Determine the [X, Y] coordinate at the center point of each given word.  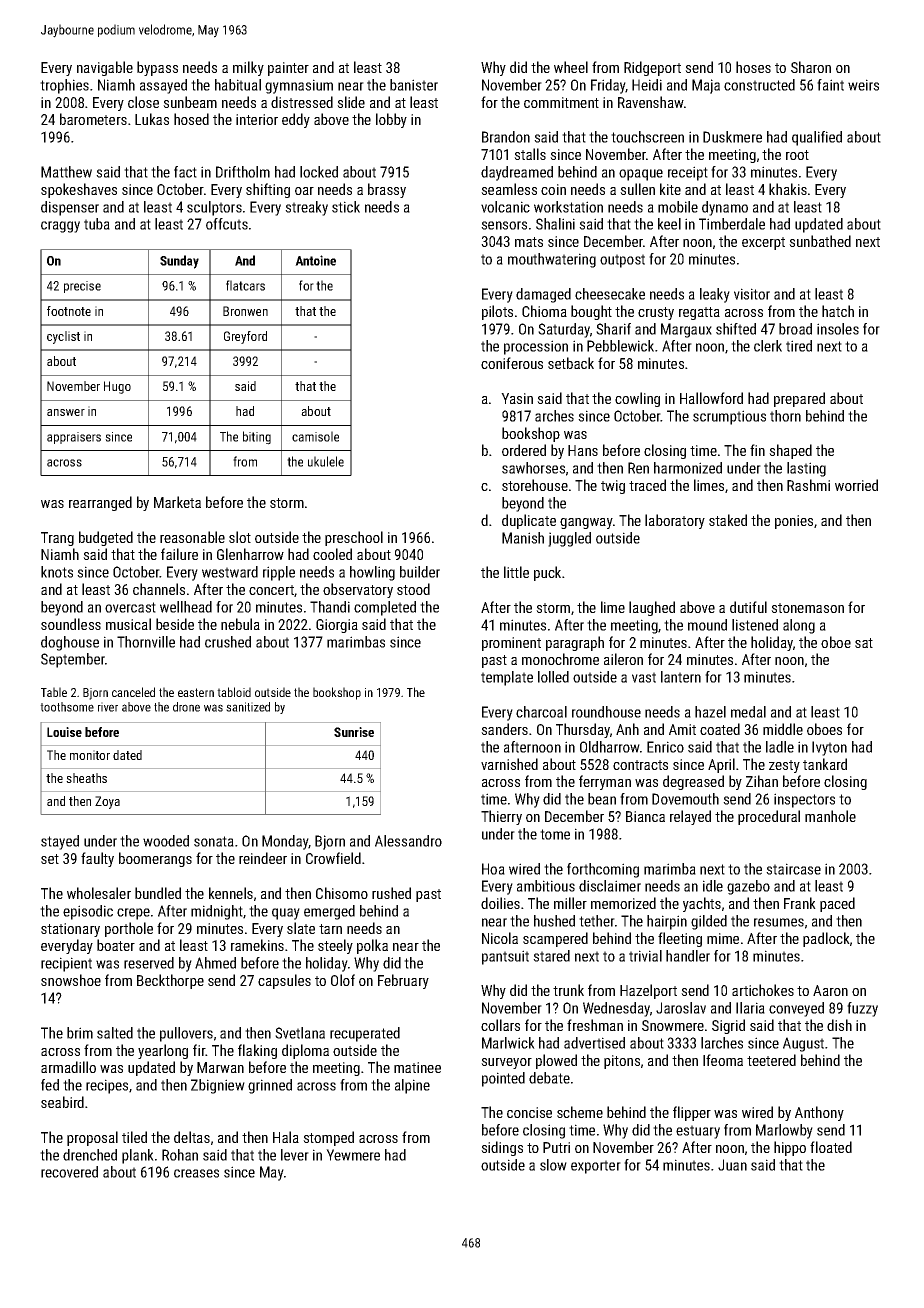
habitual [238, 85]
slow [553, 1165]
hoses [753, 67]
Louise [64, 732]
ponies [794, 522]
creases [196, 1173]
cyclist [63, 337]
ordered [524, 450]
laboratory [675, 521]
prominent [511, 644]
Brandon [506, 137]
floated [831, 1147]
